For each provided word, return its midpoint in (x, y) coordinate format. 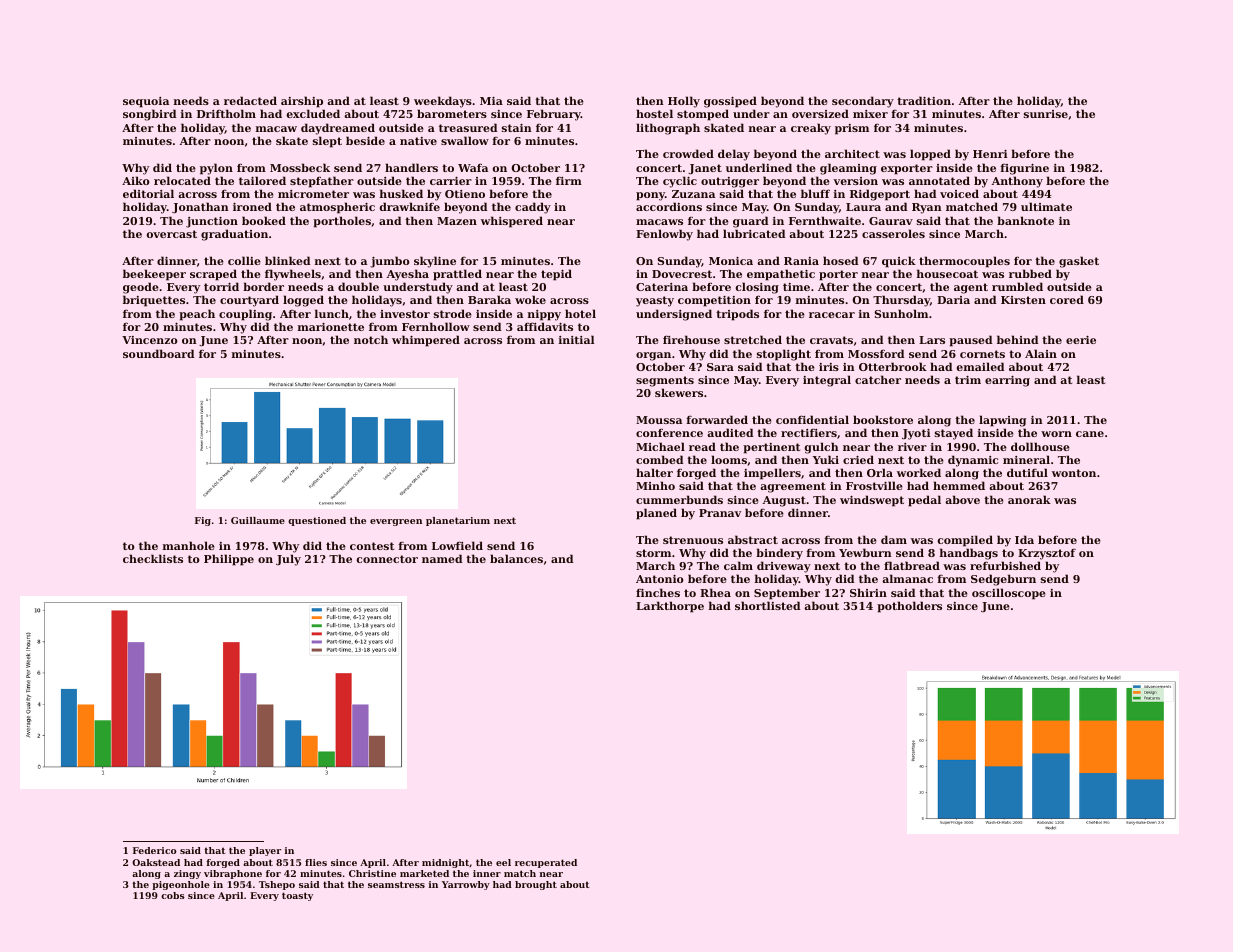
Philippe (229, 560)
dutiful (1027, 472)
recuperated (546, 863)
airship (302, 102)
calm (738, 565)
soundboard (159, 353)
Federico (155, 850)
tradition (924, 100)
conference (669, 432)
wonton (1074, 473)
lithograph (668, 129)
